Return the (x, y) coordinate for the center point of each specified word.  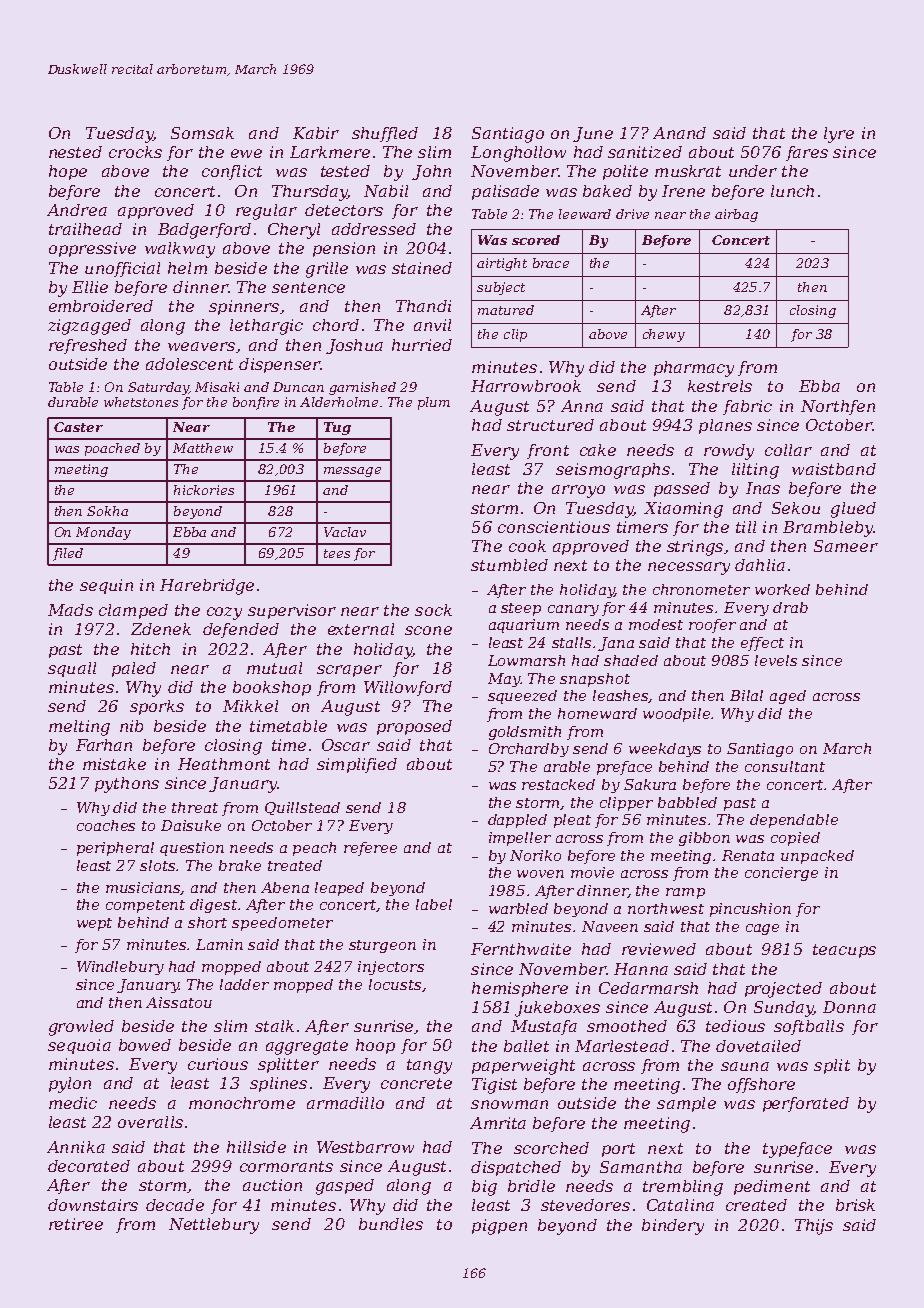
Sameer (846, 546)
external (361, 629)
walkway (180, 250)
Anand (679, 133)
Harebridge (207, 587)
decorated (89, 1166)
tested (345, 171)
